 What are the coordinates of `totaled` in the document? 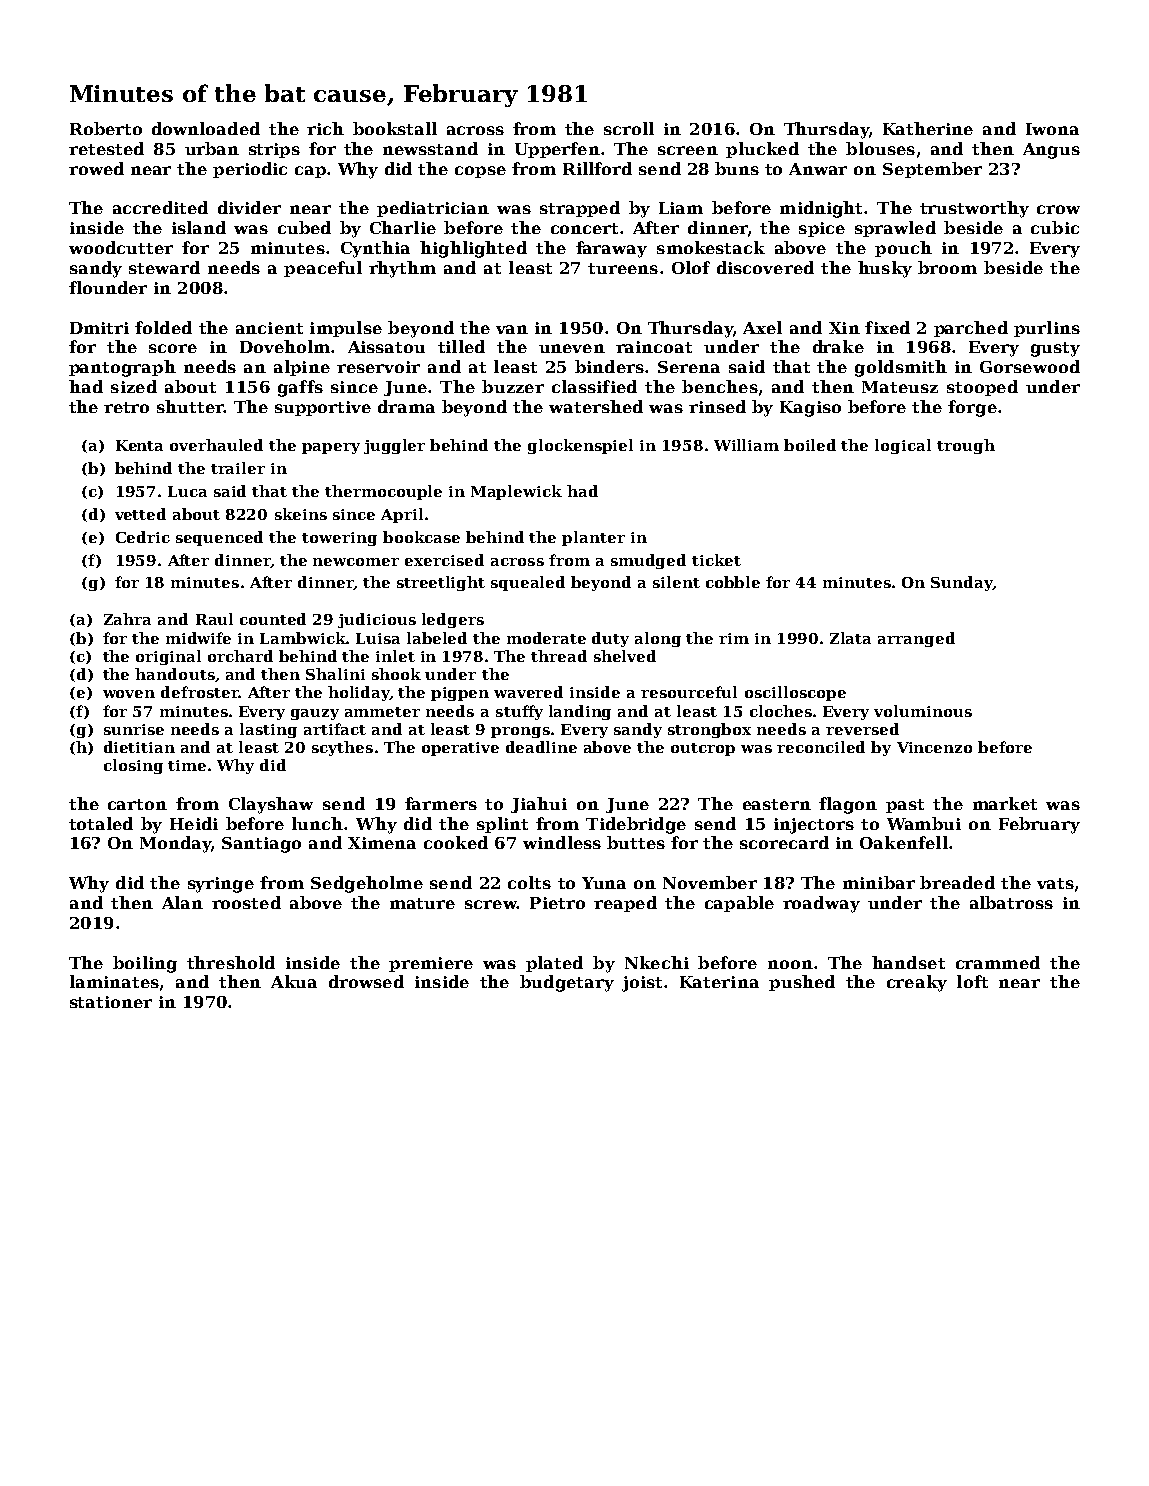 It's located at (101, 823).
